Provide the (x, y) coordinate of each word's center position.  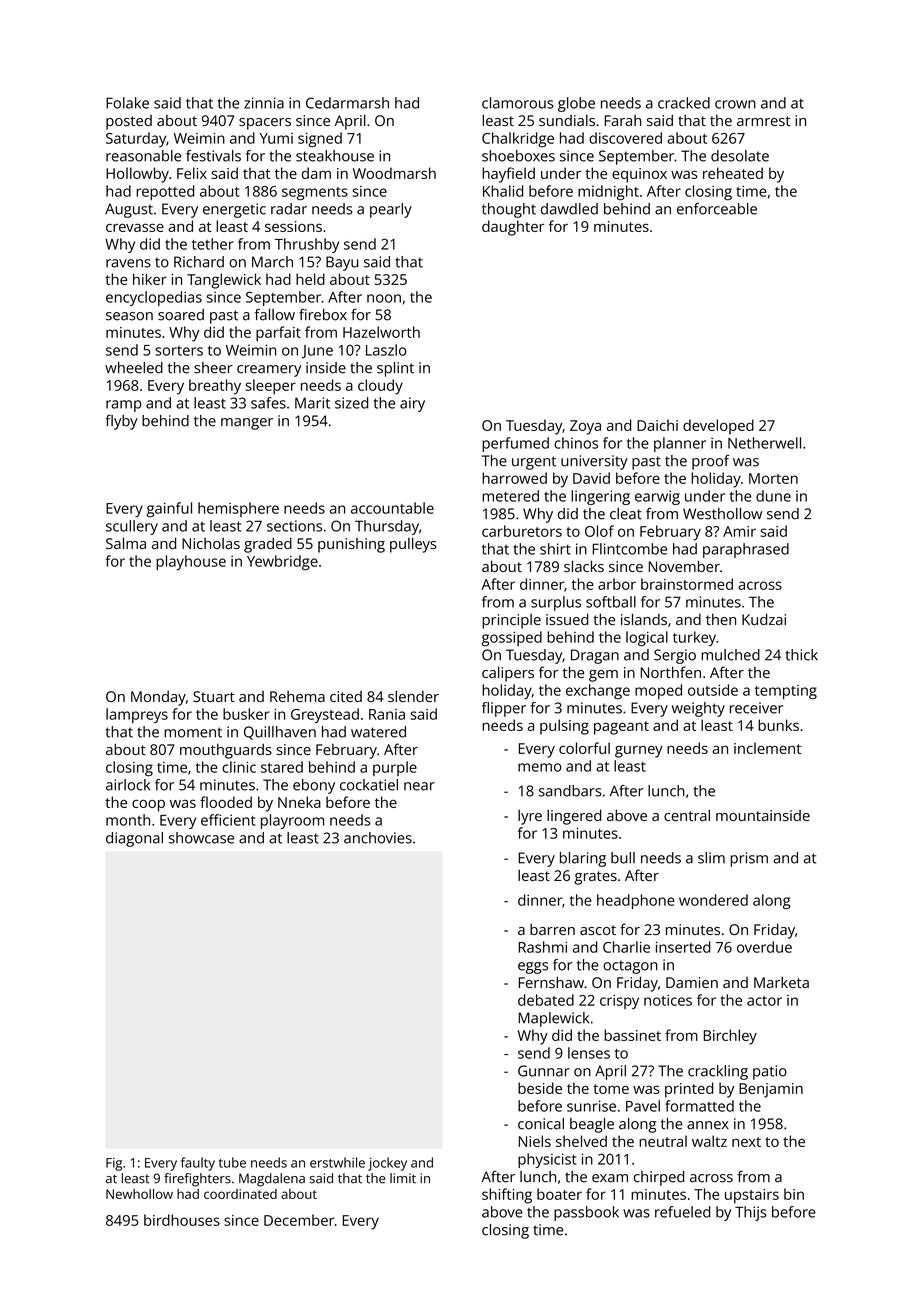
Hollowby (137, 175)
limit (403, 1178)
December (299, 1220)
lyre (530, 817)
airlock (128, 785)
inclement (767, 748)
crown (735, 104)
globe (576, 104)
